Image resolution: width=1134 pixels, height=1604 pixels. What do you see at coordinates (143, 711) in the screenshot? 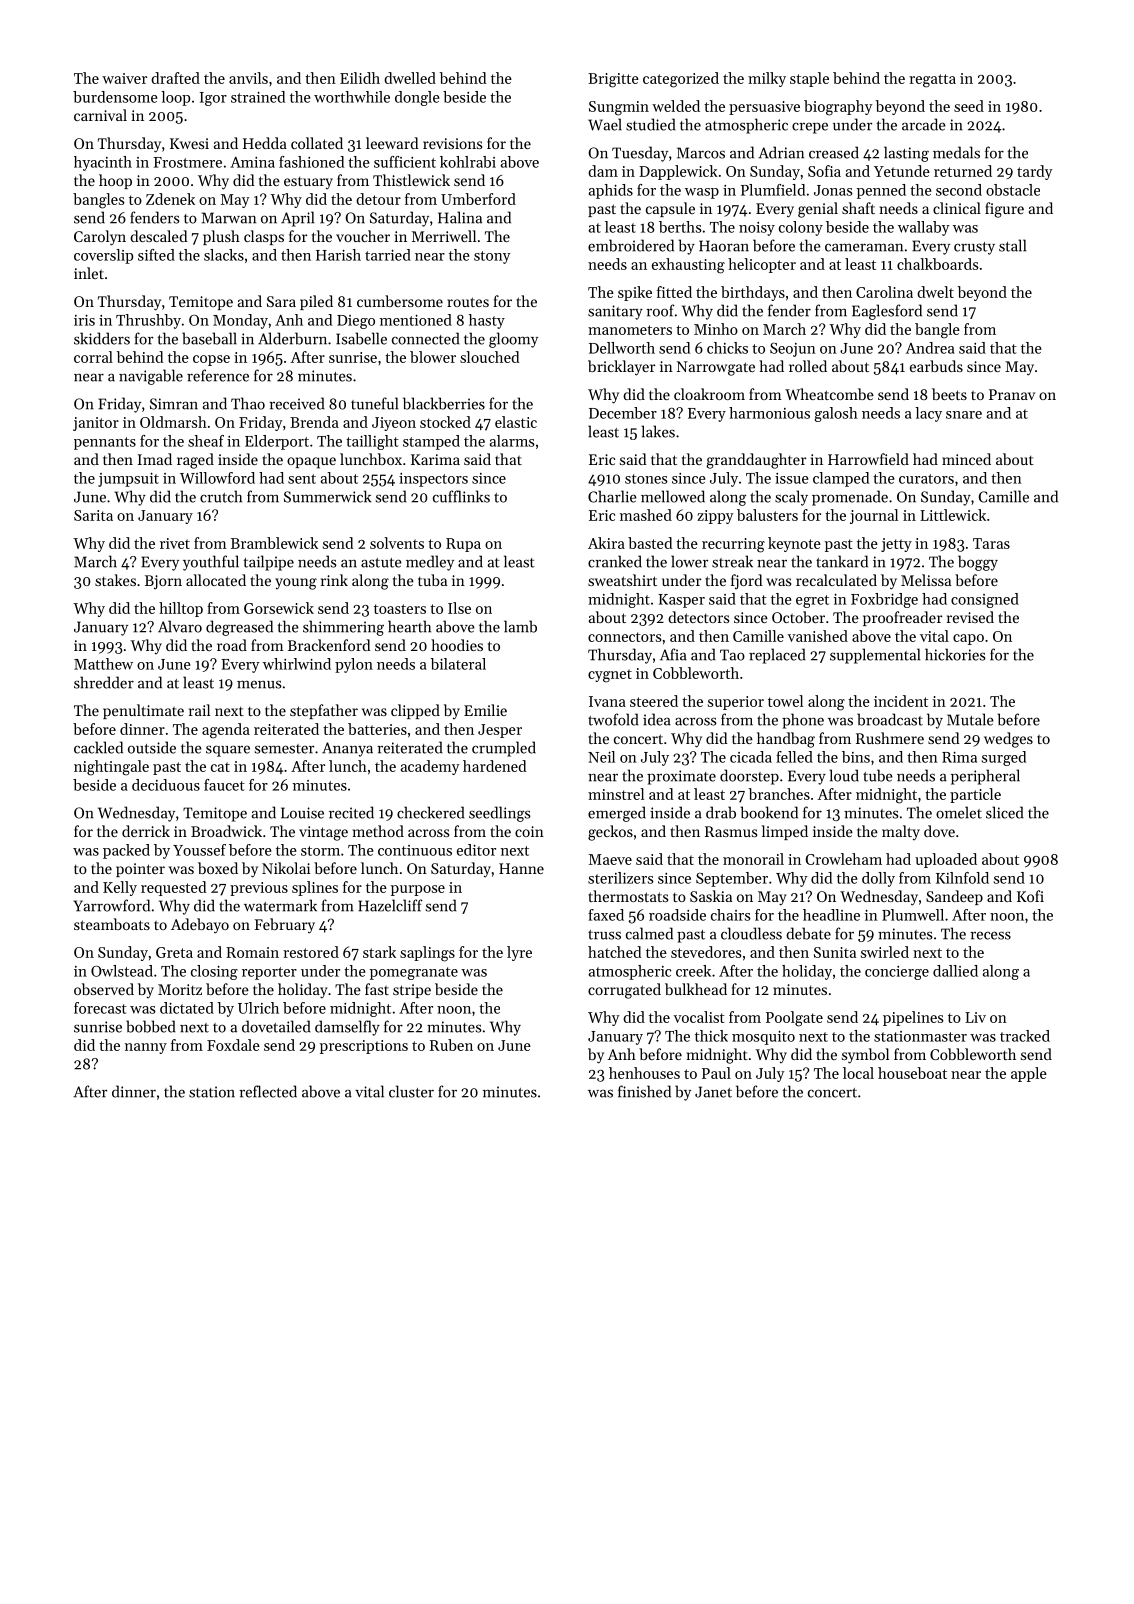
I see `penultimate` at bounding box center [143, 711].
